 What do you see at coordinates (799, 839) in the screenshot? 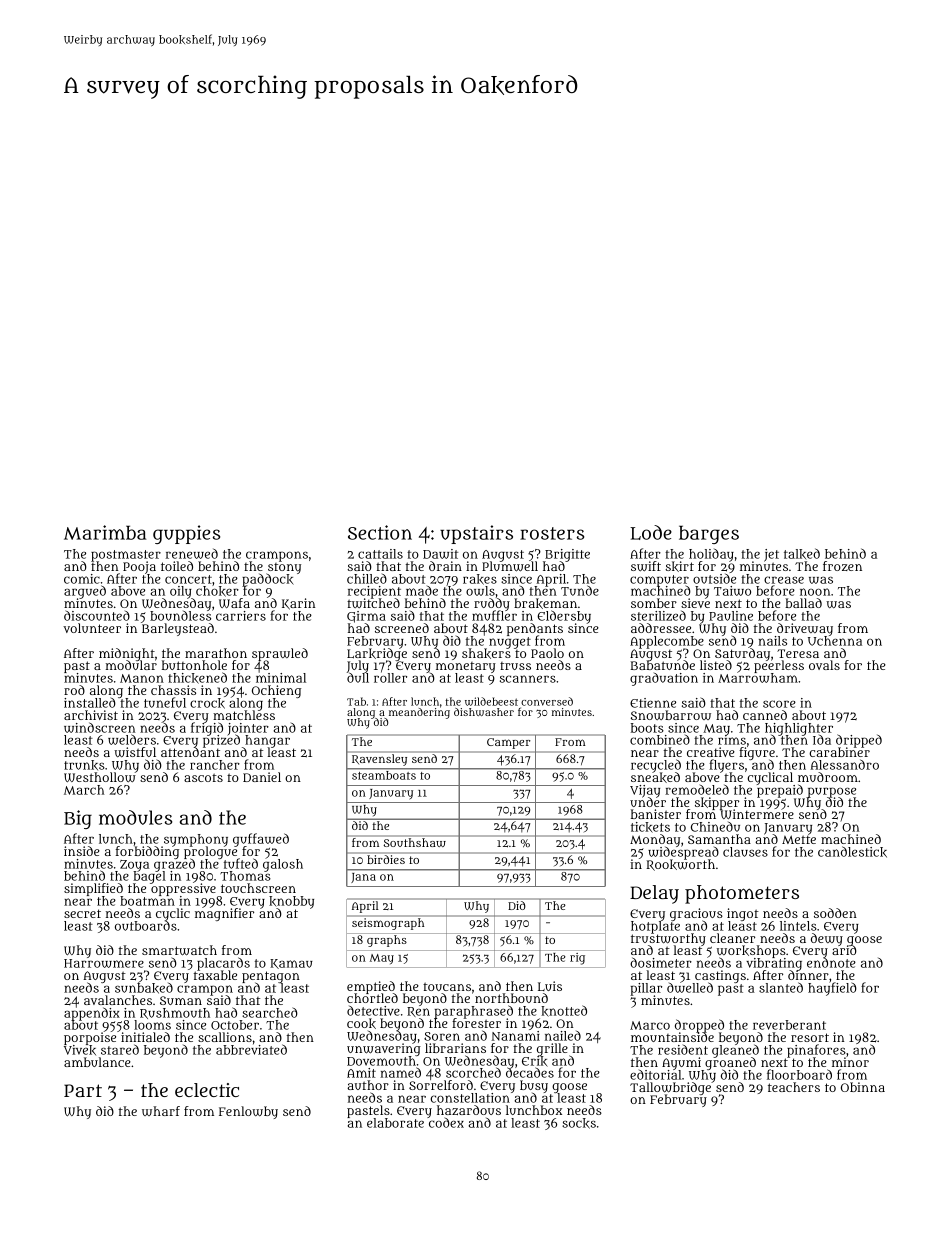
I see `Mette` at bounding box center [799, 839].
